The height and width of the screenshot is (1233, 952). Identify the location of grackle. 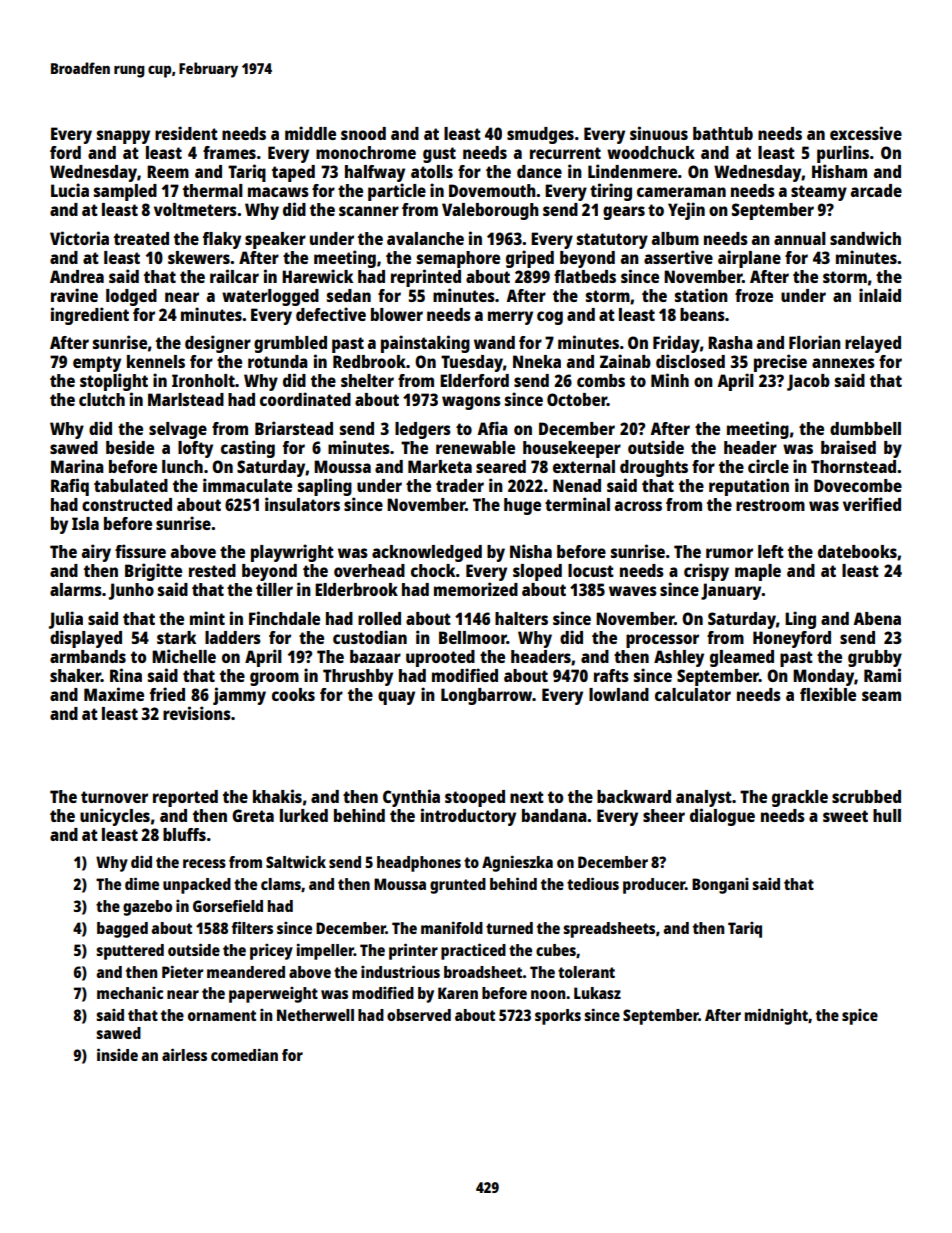
(800, 798).
